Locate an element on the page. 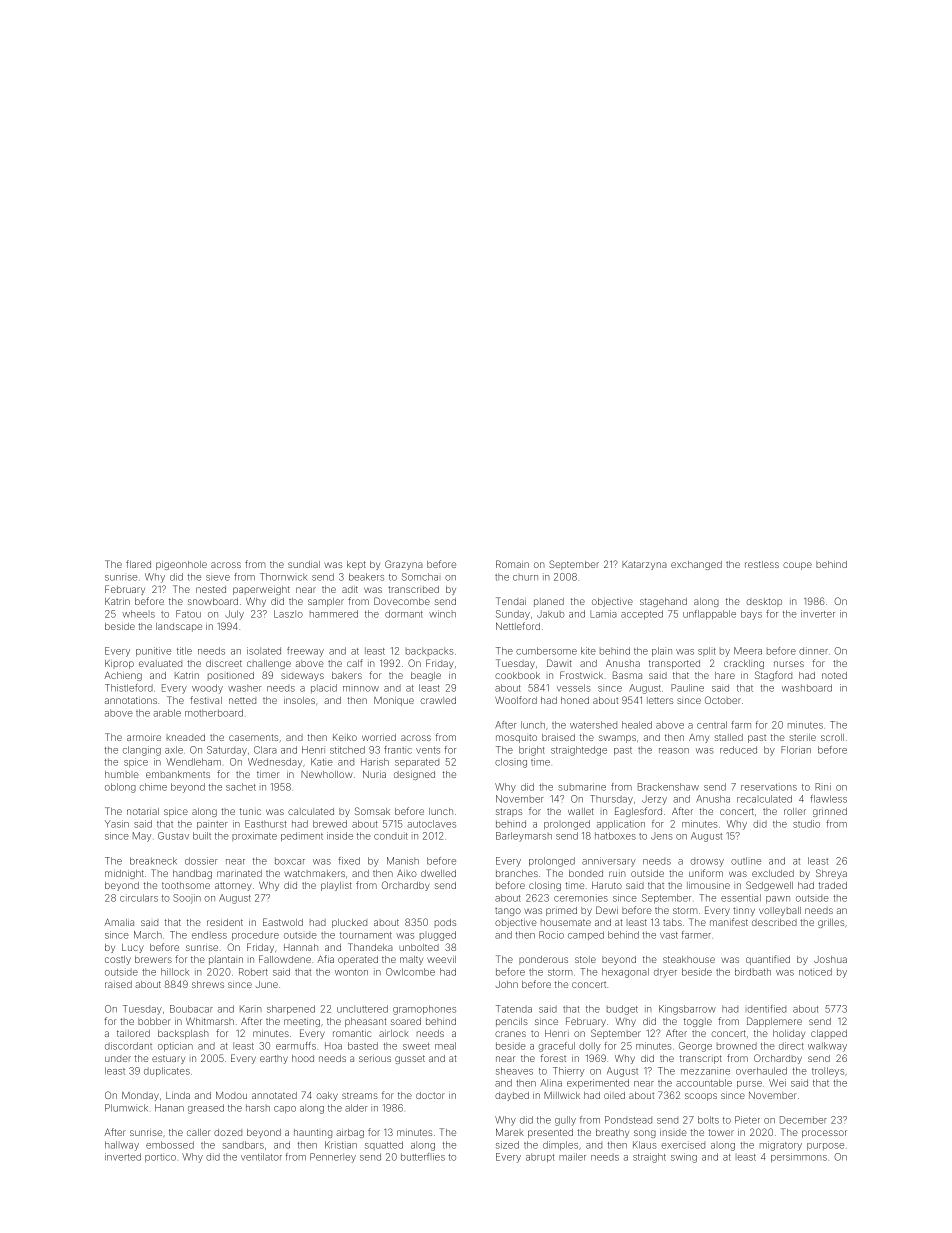 This document has width=952, height=1233. Romain is located at coordinates (512, 564).
